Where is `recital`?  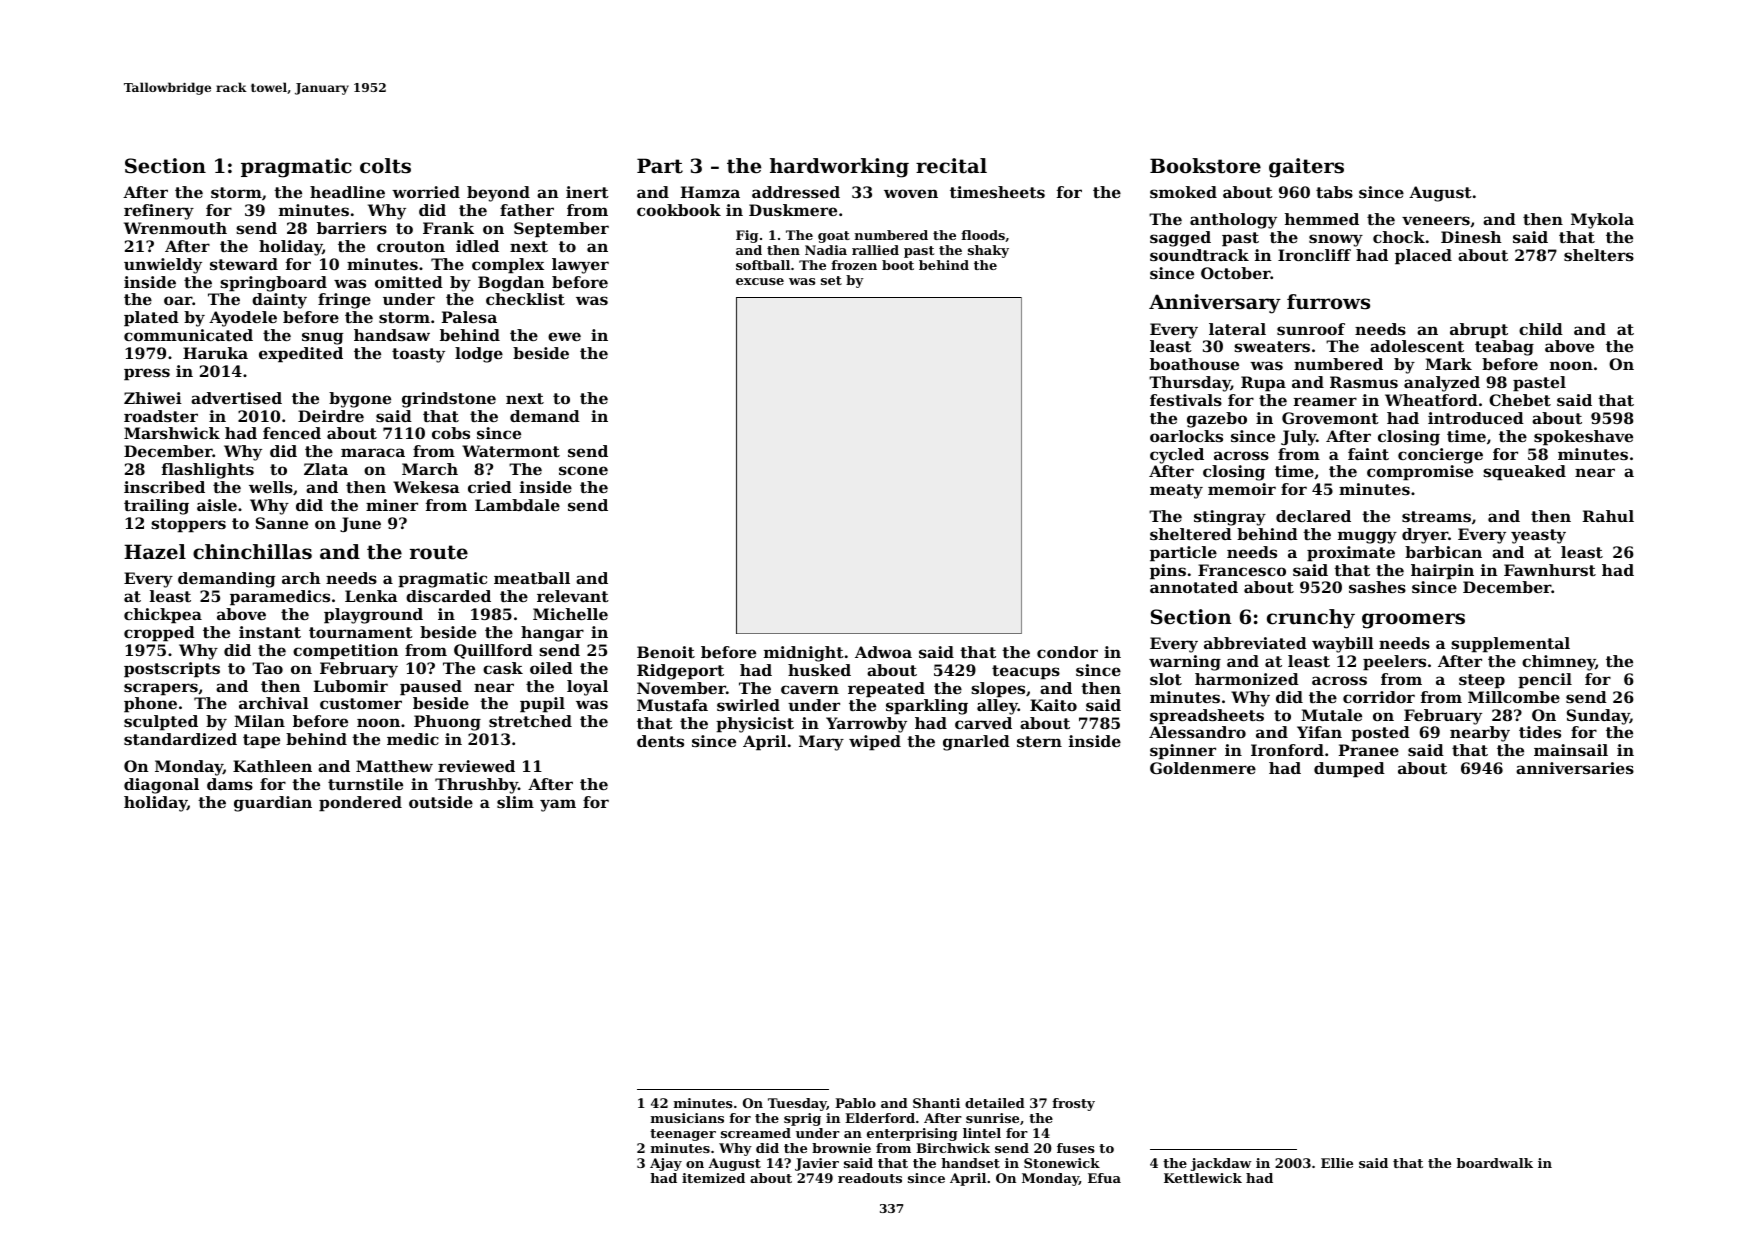
recital is located at coordinates (951, 166).
